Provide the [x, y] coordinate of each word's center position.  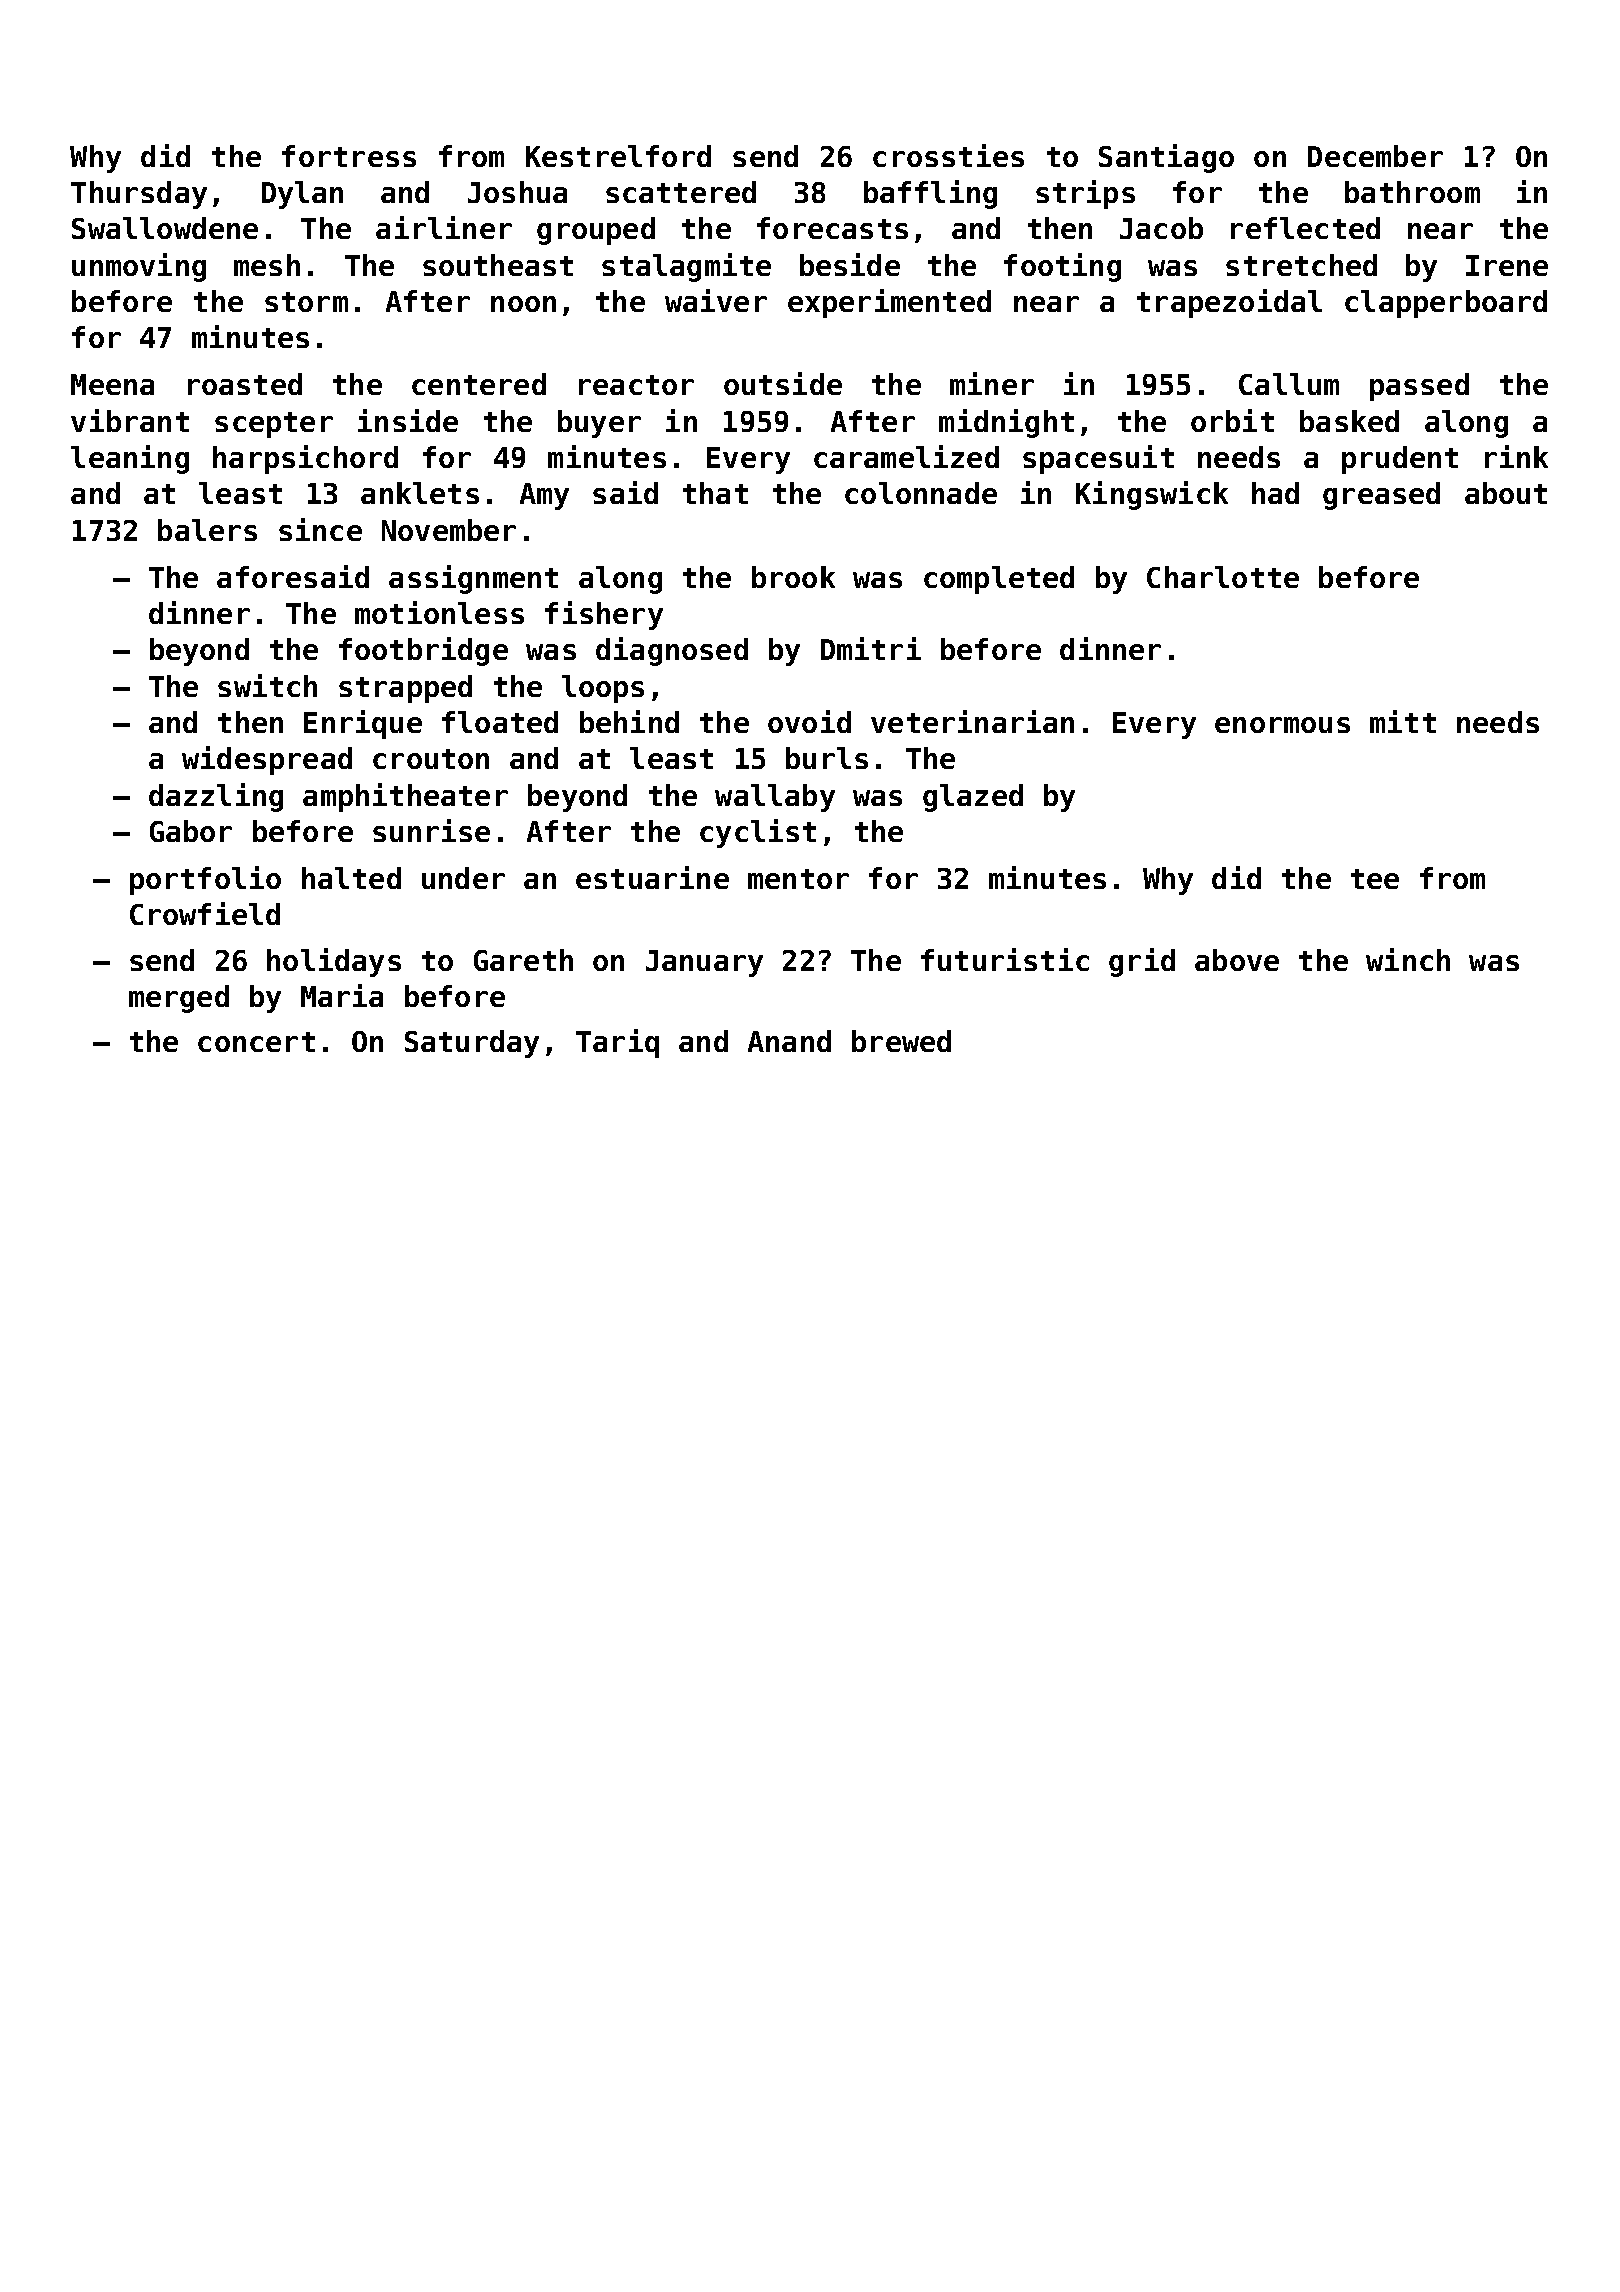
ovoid [809, 721]
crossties [948, 155]
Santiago [1166, 158]
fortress [349, 156]
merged [179, 999]
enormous [1282, 725]
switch [267, 685]
